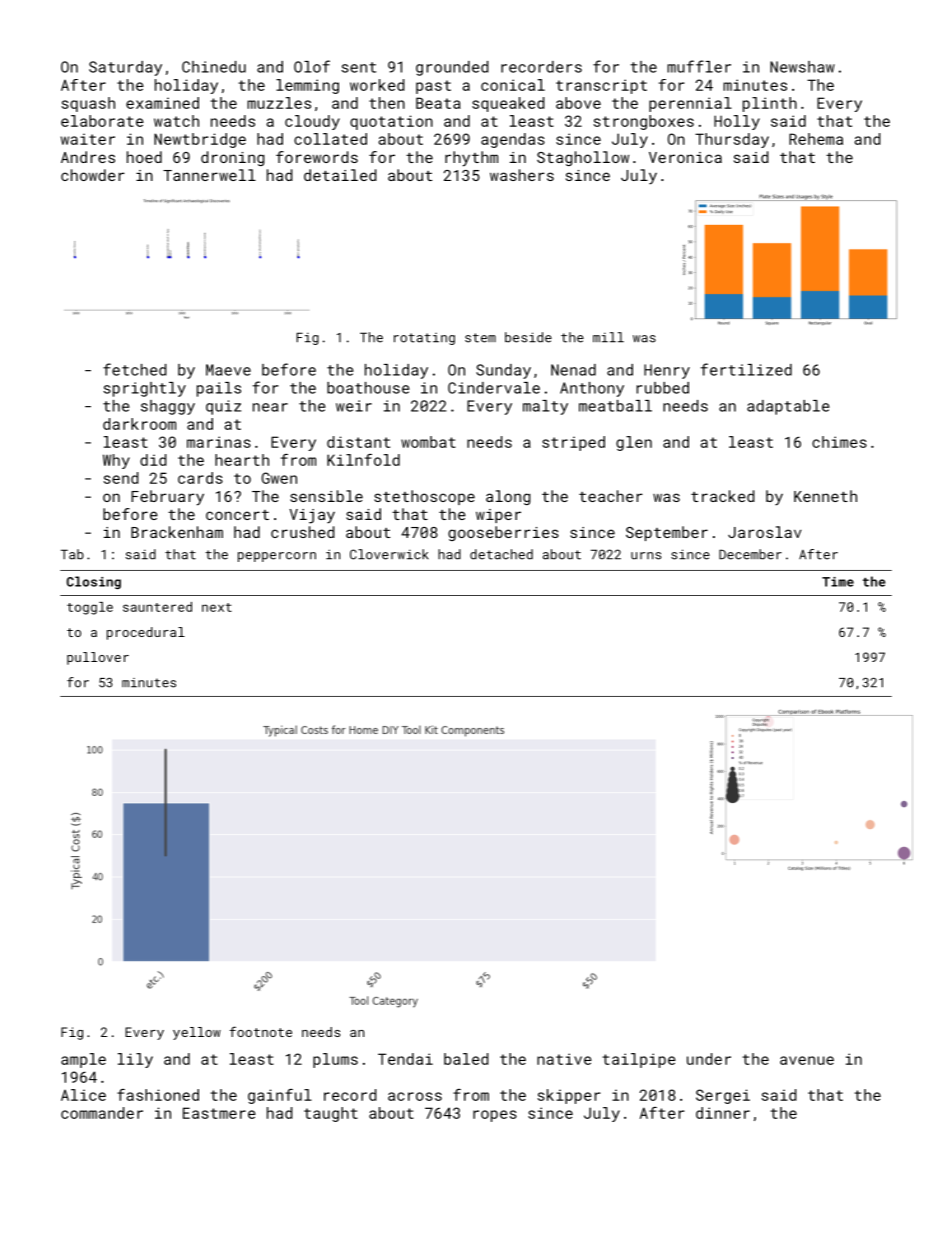 This page has width=952, height=1233. What do you see at coordinates (494, 388) in the page?
I see `Cindervale` at bounding box center [494, 388].
